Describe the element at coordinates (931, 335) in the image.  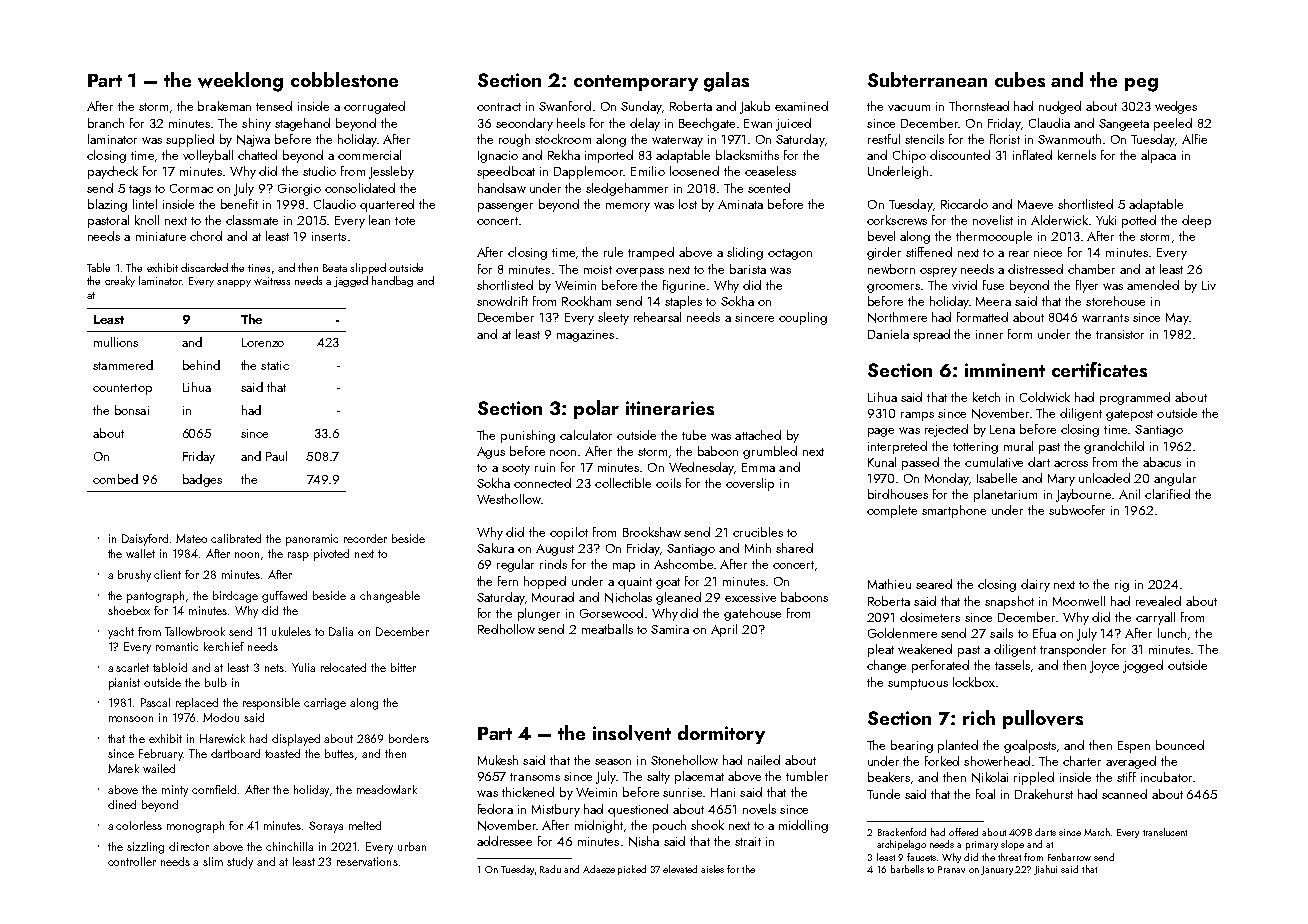
I see `spread` at that location.
